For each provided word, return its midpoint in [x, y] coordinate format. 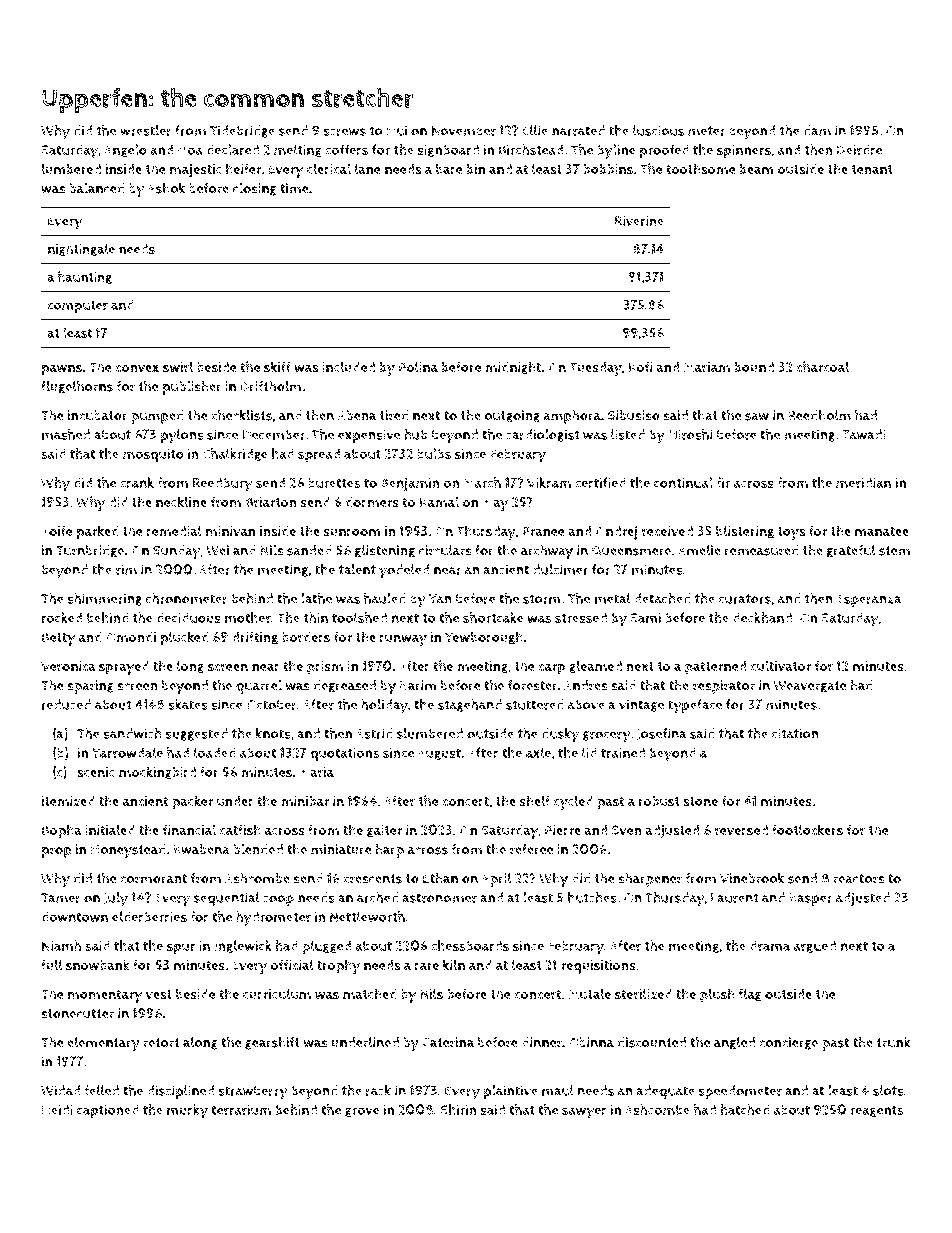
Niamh [61, 945]
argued [815, 946]
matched [370, 994]
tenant [872, 169]
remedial [174, 531]
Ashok [166, 188]
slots [888, 1090]
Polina [418, 366]
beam [757, 169]
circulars [445, 550]
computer [78, 307]
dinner [541, 1042]
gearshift [272, 1043]
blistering [745, 532]
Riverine [639, 221]
